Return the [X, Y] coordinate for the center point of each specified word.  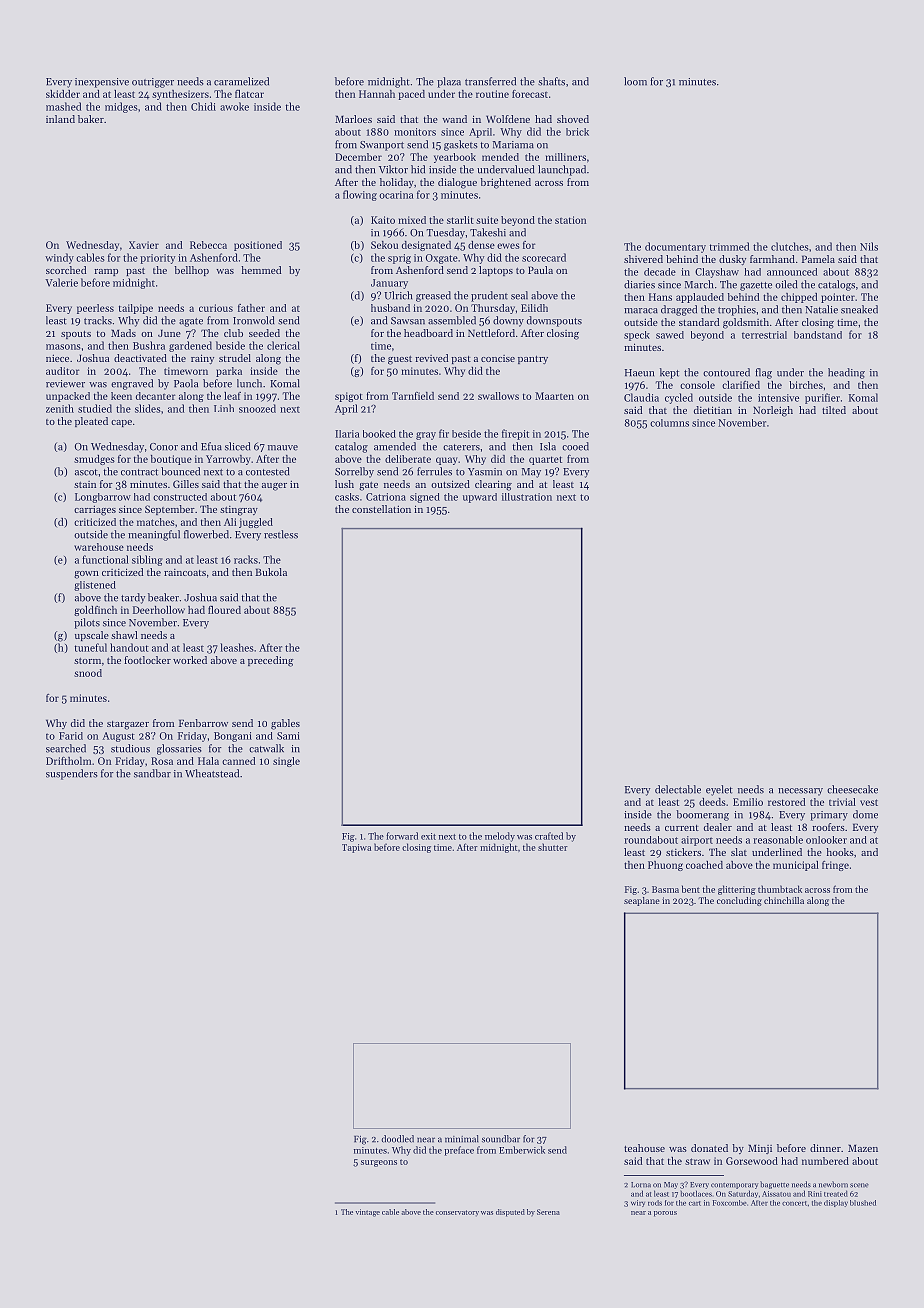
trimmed [729, 246]
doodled [398, 1139]
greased [433, 296]
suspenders [72, 774]
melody [500, 837]
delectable [678, 789]
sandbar [152, 773]
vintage [368, 1213]
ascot [86, 472]
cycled [679, 398]
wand [454, 119]
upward [480, 498]
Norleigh [773, 411]
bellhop [191, 271]
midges [121, 107]
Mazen [863, 1148]
